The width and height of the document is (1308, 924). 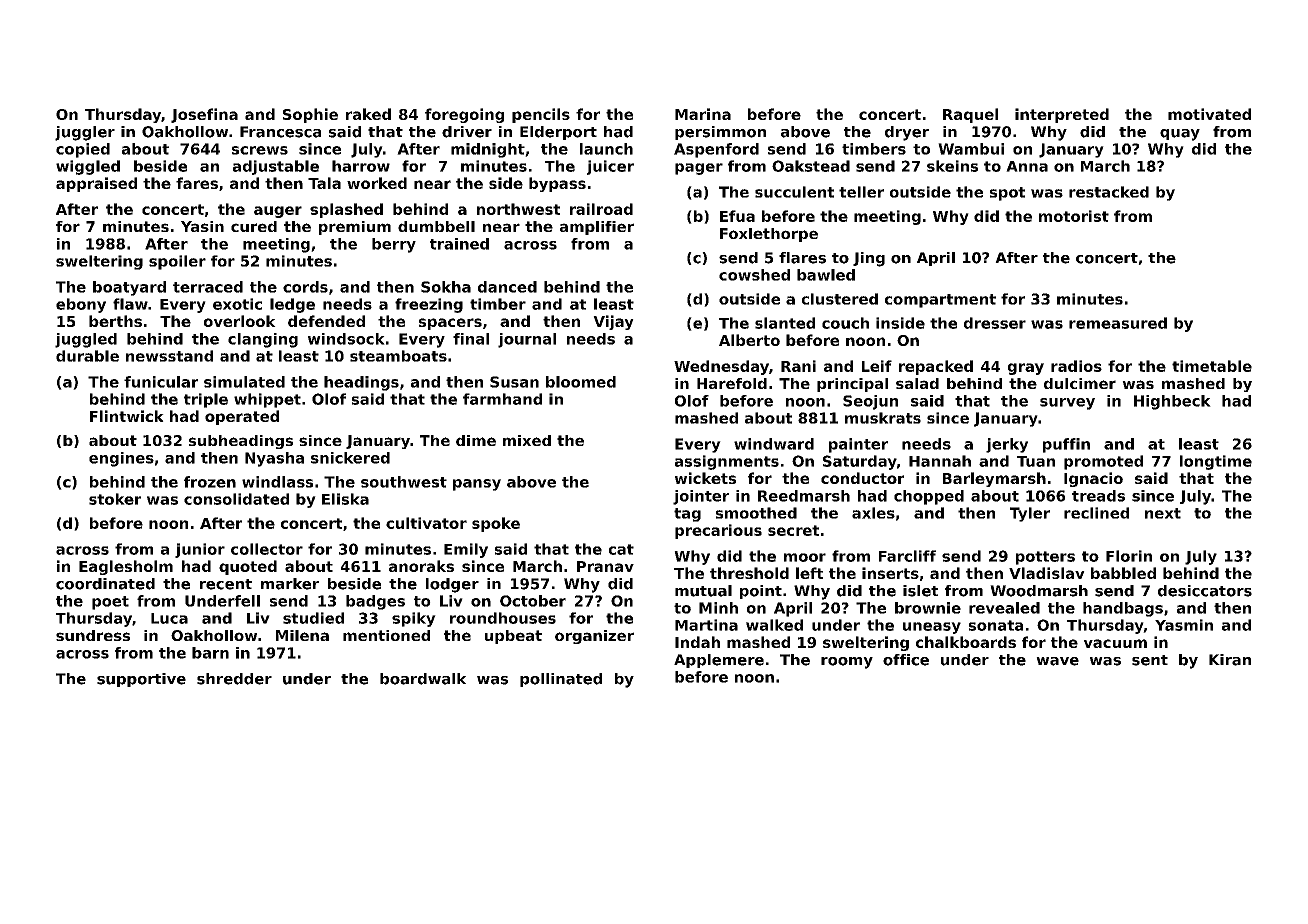 What do you see at coordinates (81, 305) in the document?
I see `ebony` at bounding box center [81, 305].
